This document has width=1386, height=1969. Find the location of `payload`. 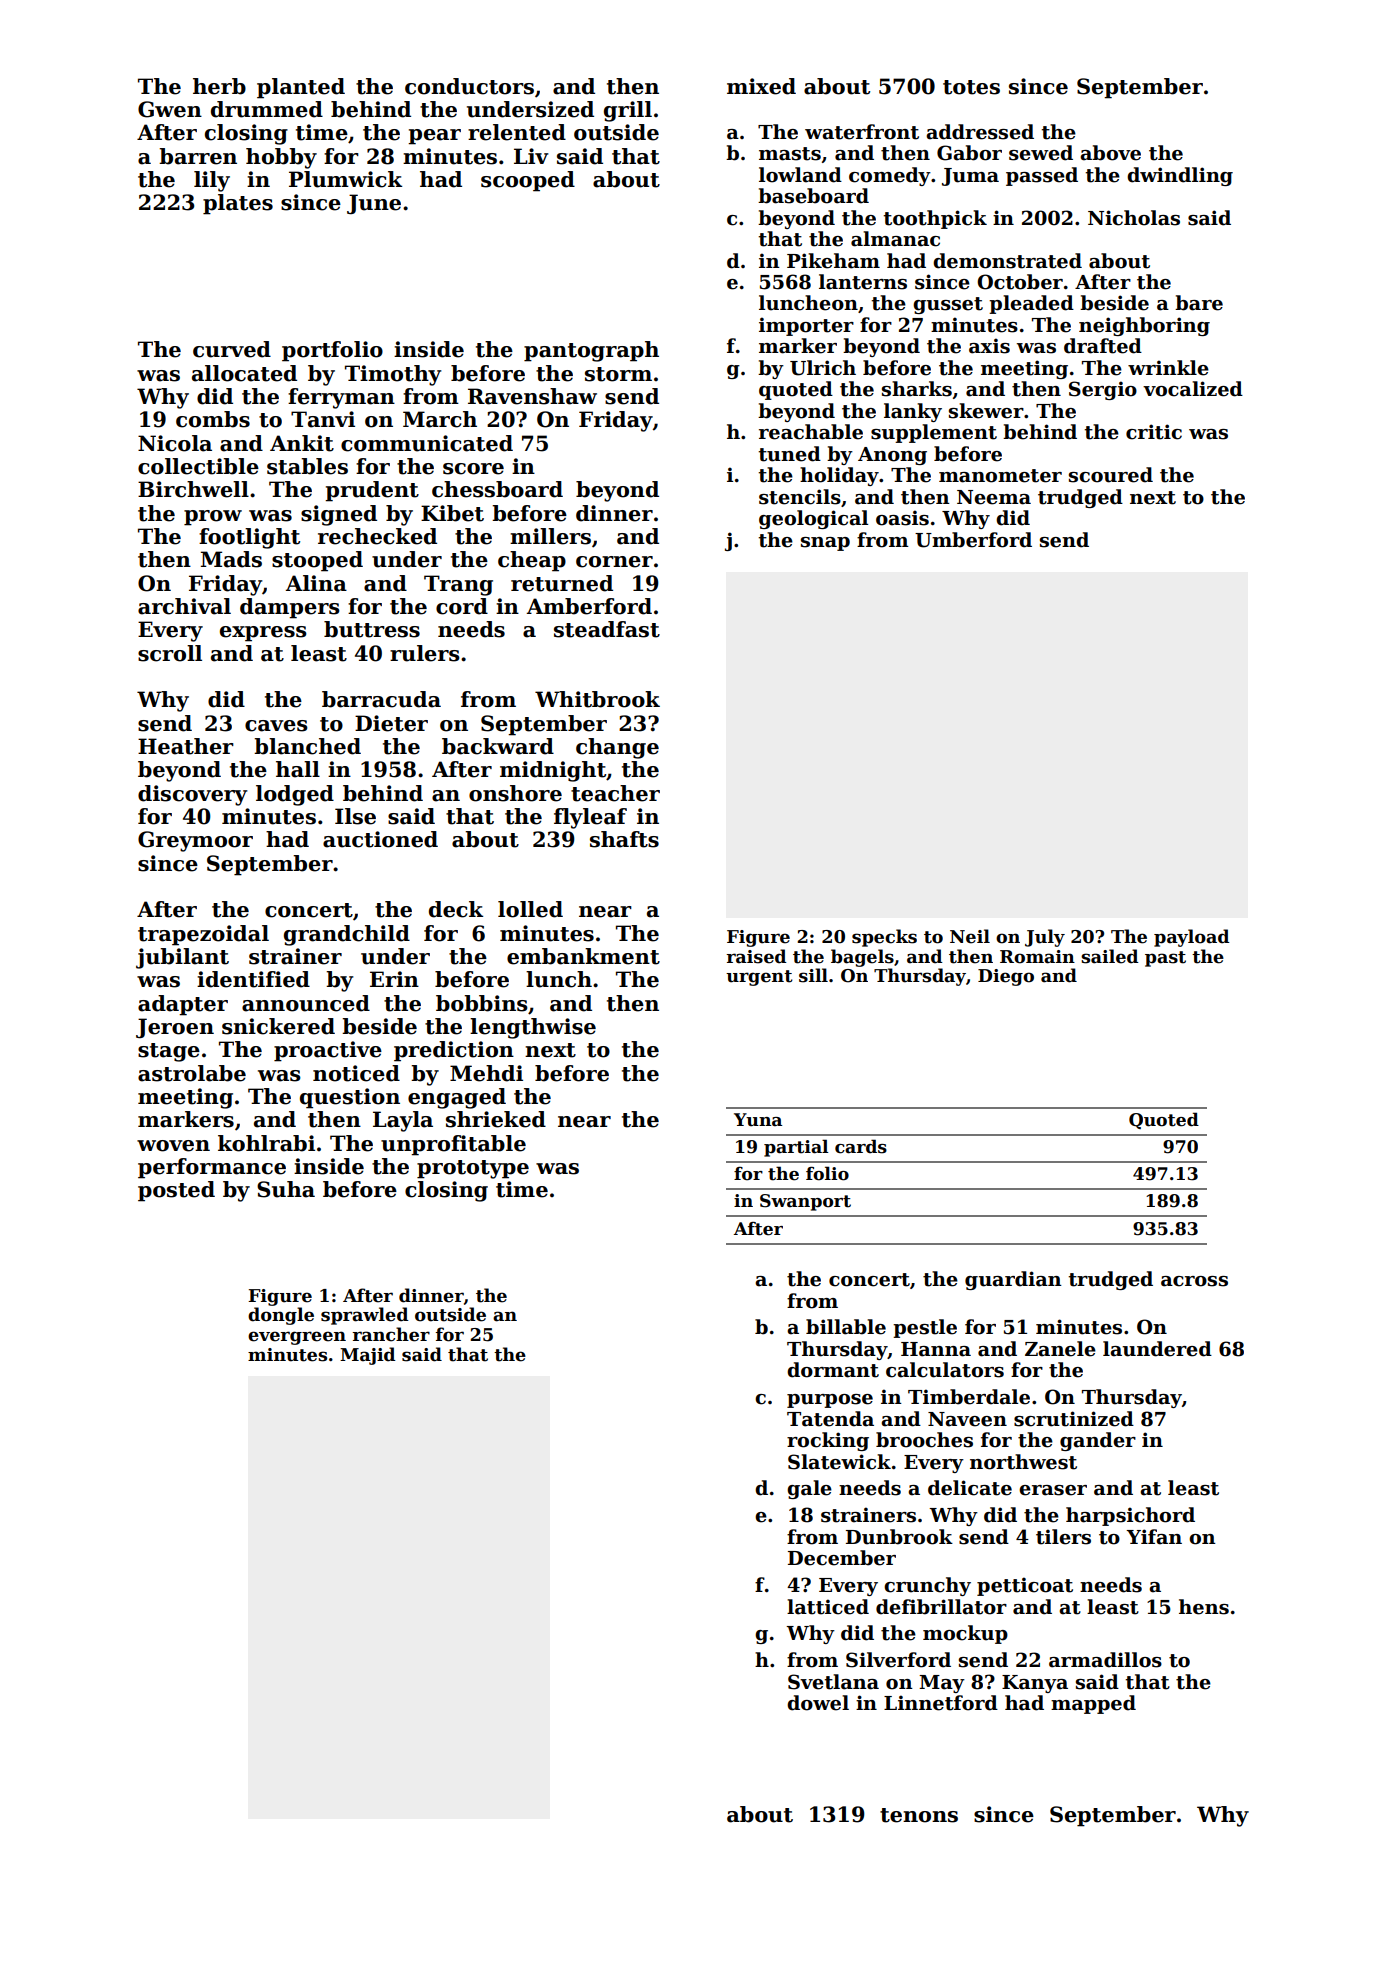

payload is located at coordinates (1192, 938).
